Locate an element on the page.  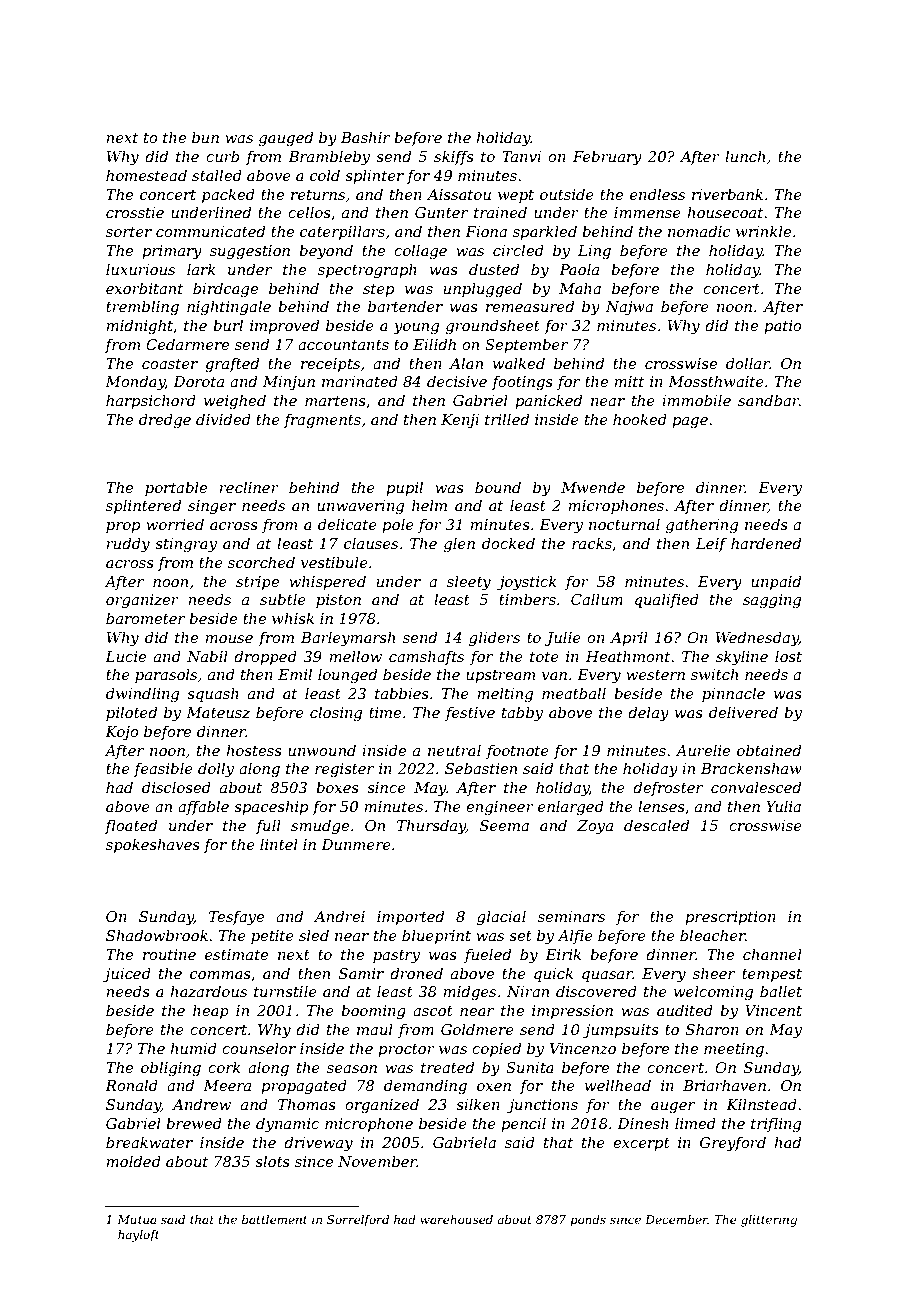
defroster is located at coordinates (668, 788).
